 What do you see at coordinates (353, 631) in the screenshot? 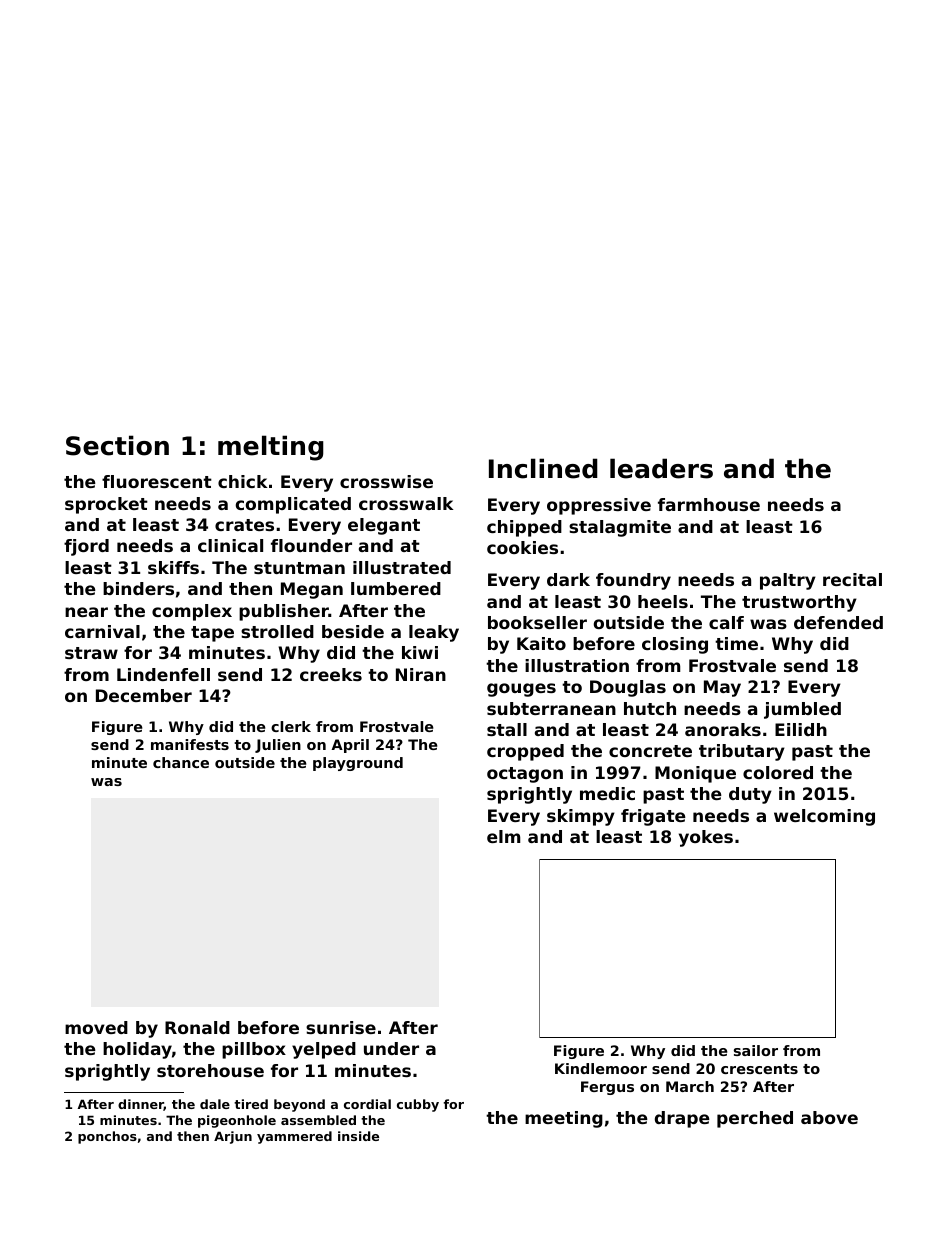
I see `beside` at bounding box center [353, 631].
